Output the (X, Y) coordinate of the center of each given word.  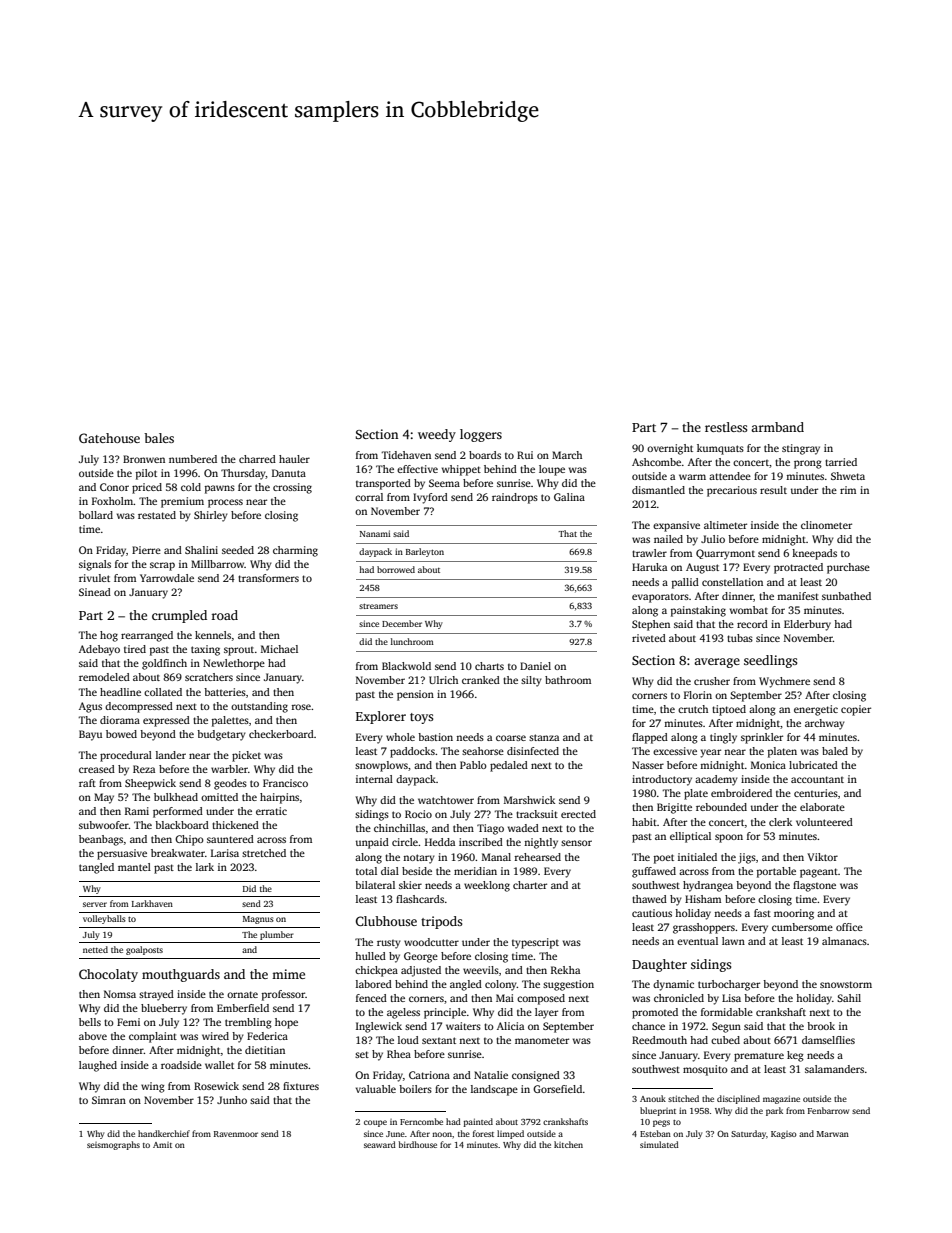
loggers (481, 435)
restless (726, 427)
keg (795, 1056)
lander (171, 755)
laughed (98, 1066)
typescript (535, 943)
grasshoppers (704, 928)
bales (159, 438)
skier (410, 885)
